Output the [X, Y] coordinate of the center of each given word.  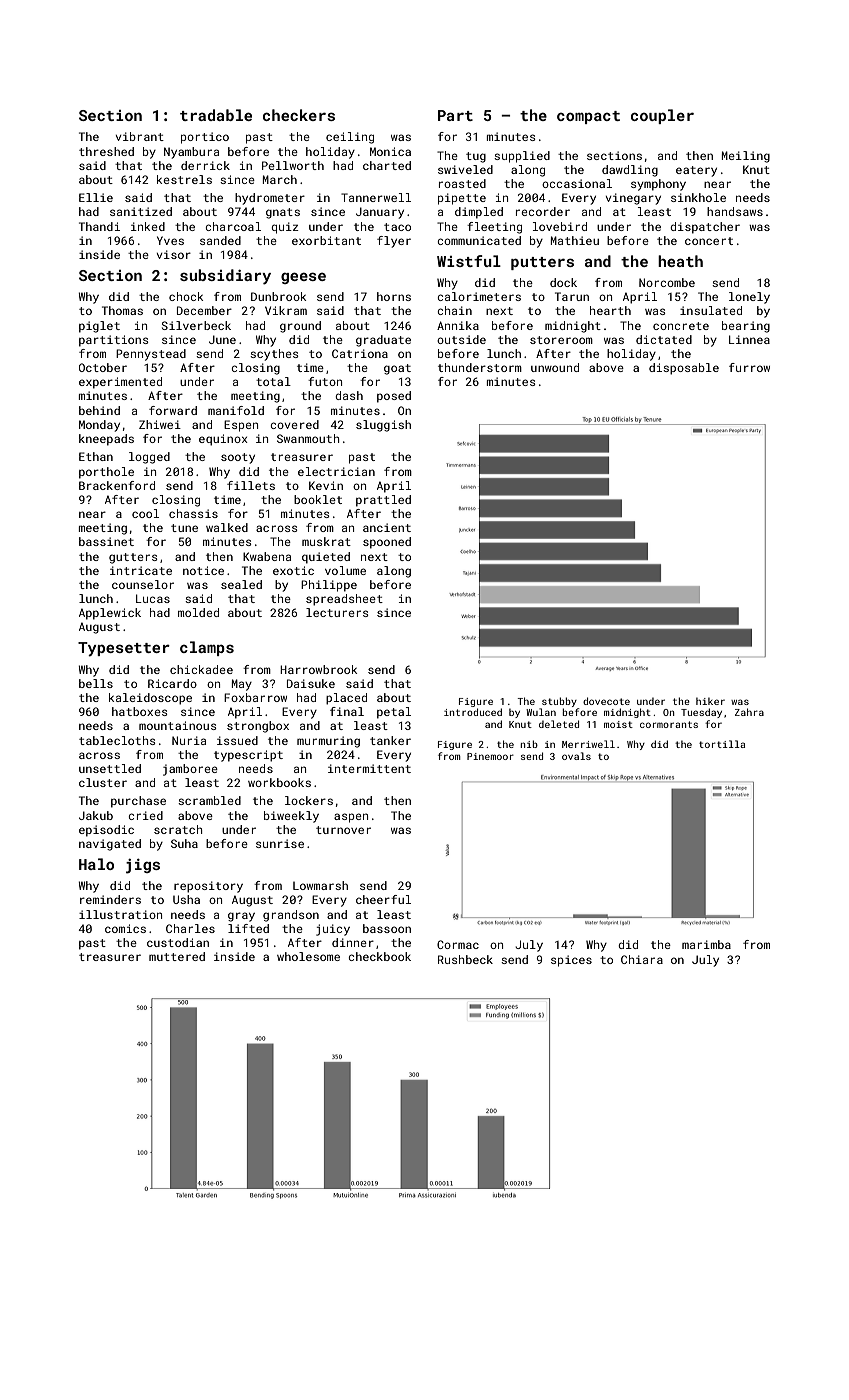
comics [125, 928]
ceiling [350, 138]
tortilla [722, 744]
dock [563, 282]
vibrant [140, 136]
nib [529, 744]
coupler [662, 116]
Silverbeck [196, 325]
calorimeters [479, 296]
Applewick [110, 614]
